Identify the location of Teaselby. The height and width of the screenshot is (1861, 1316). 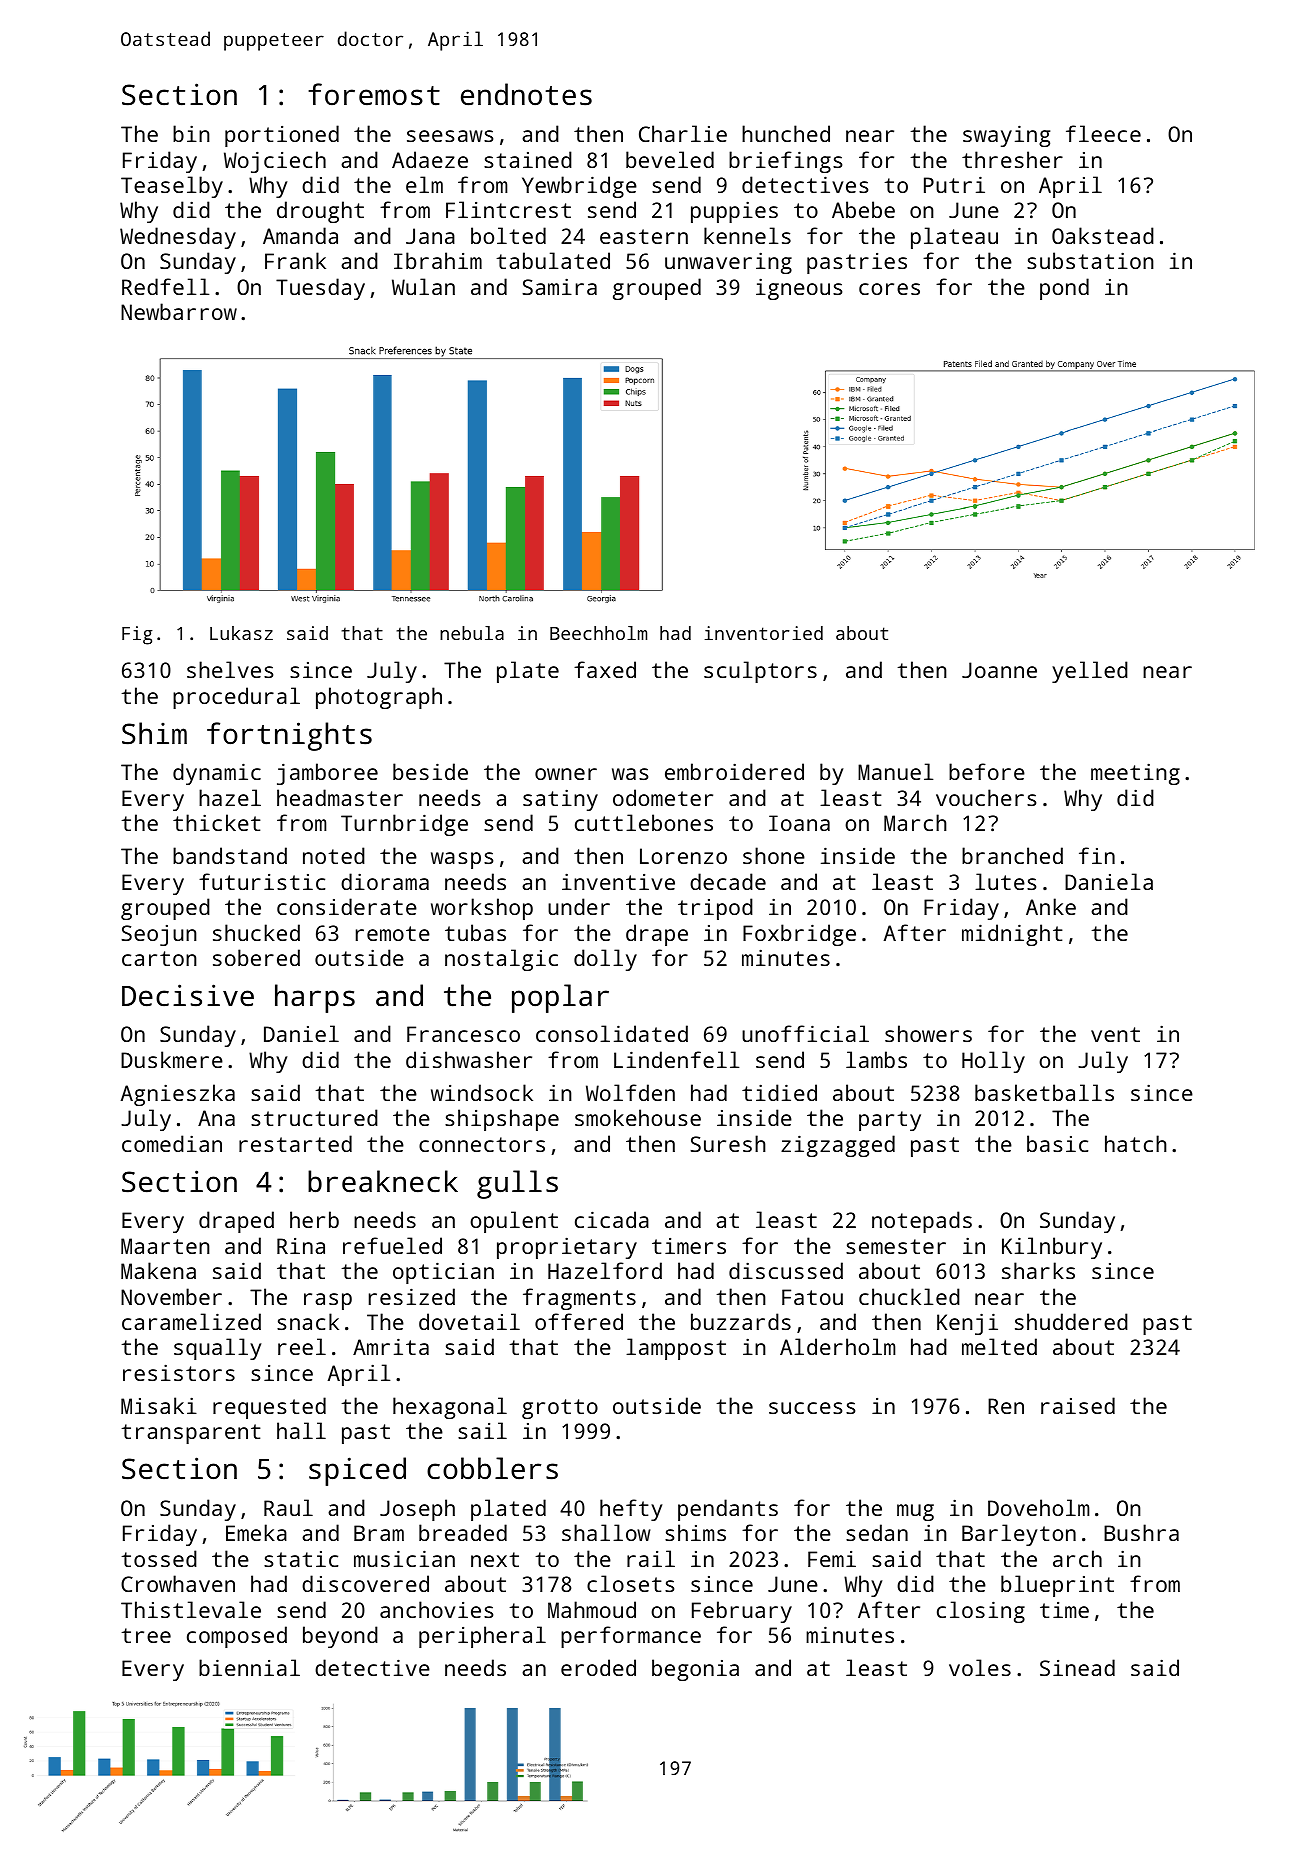
(172, 187).
